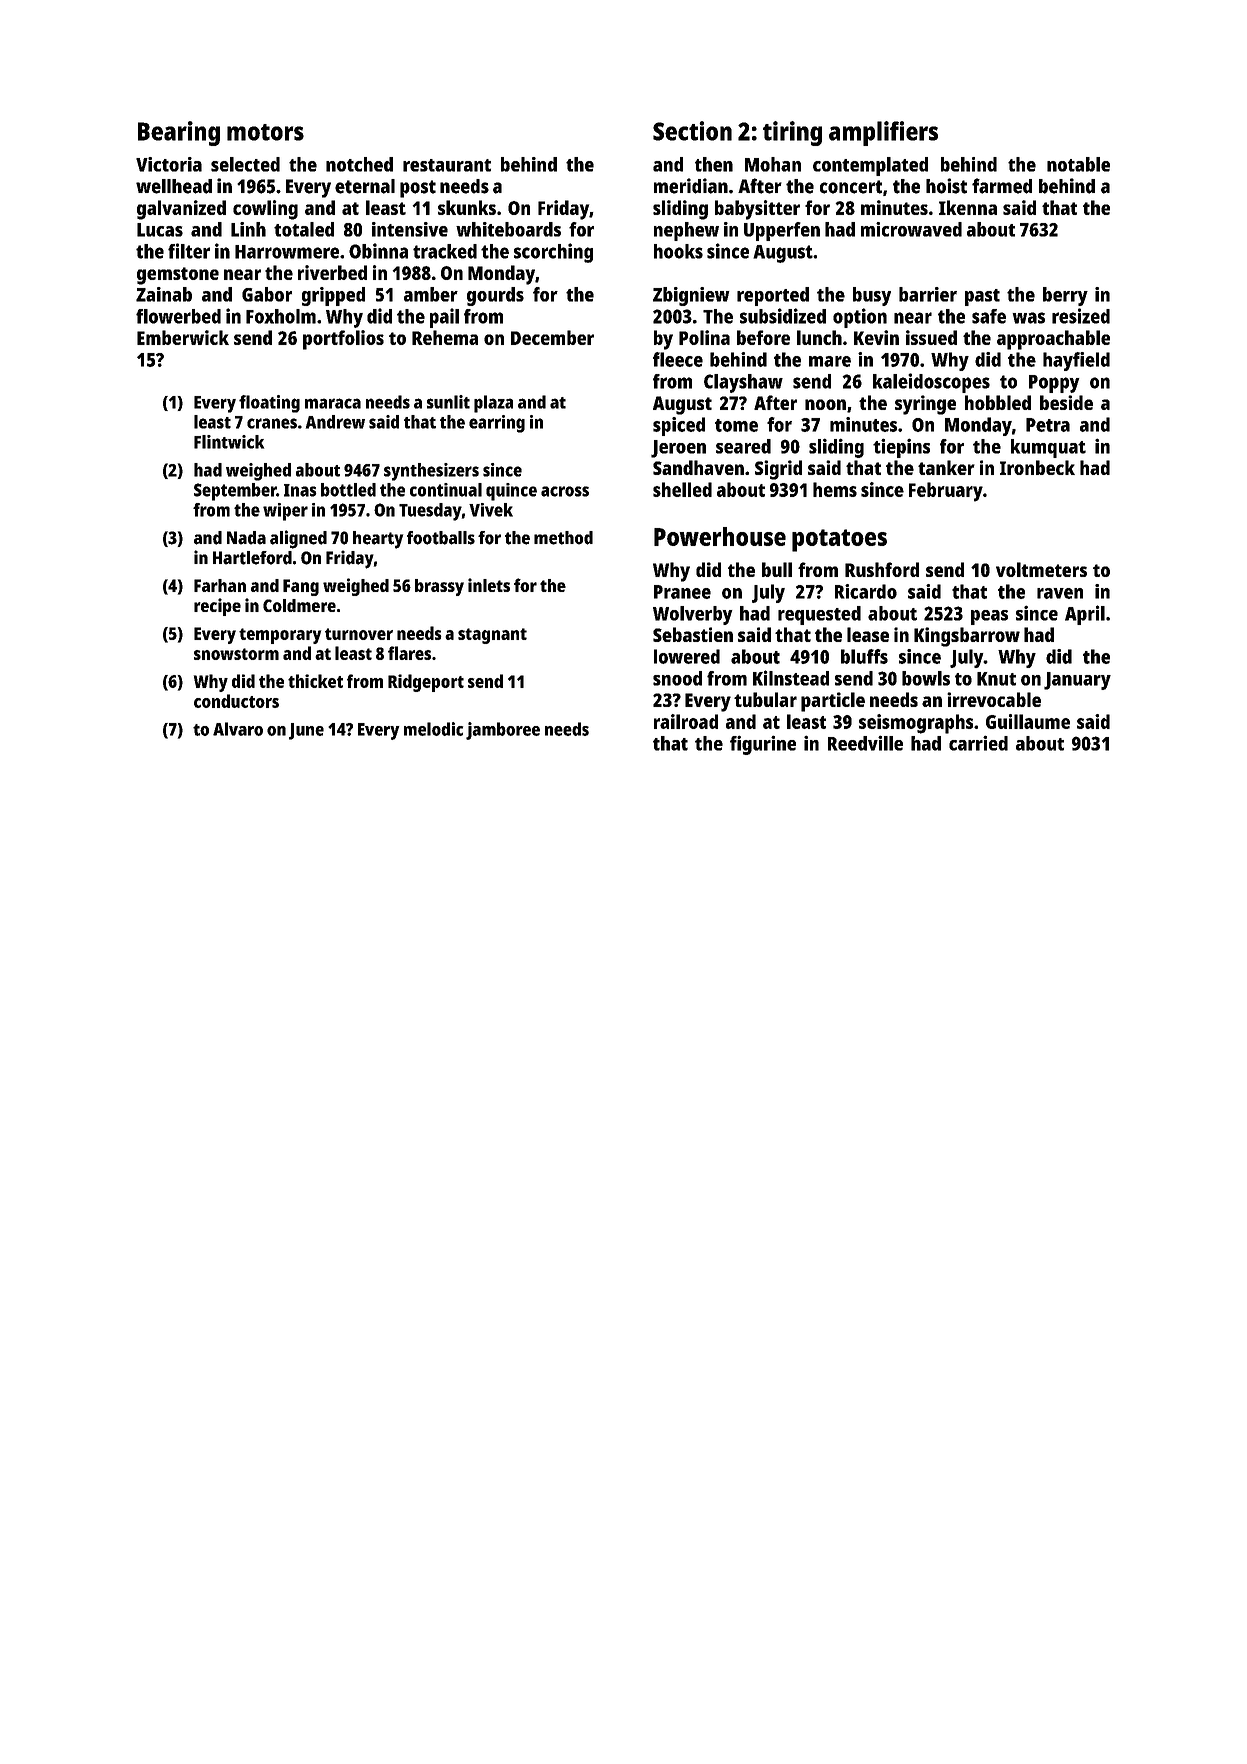 This screenshot has width=1247, height=1764. Describe the element at coordinates (511, 492) in the screenshot. I see `quince` at that location.
